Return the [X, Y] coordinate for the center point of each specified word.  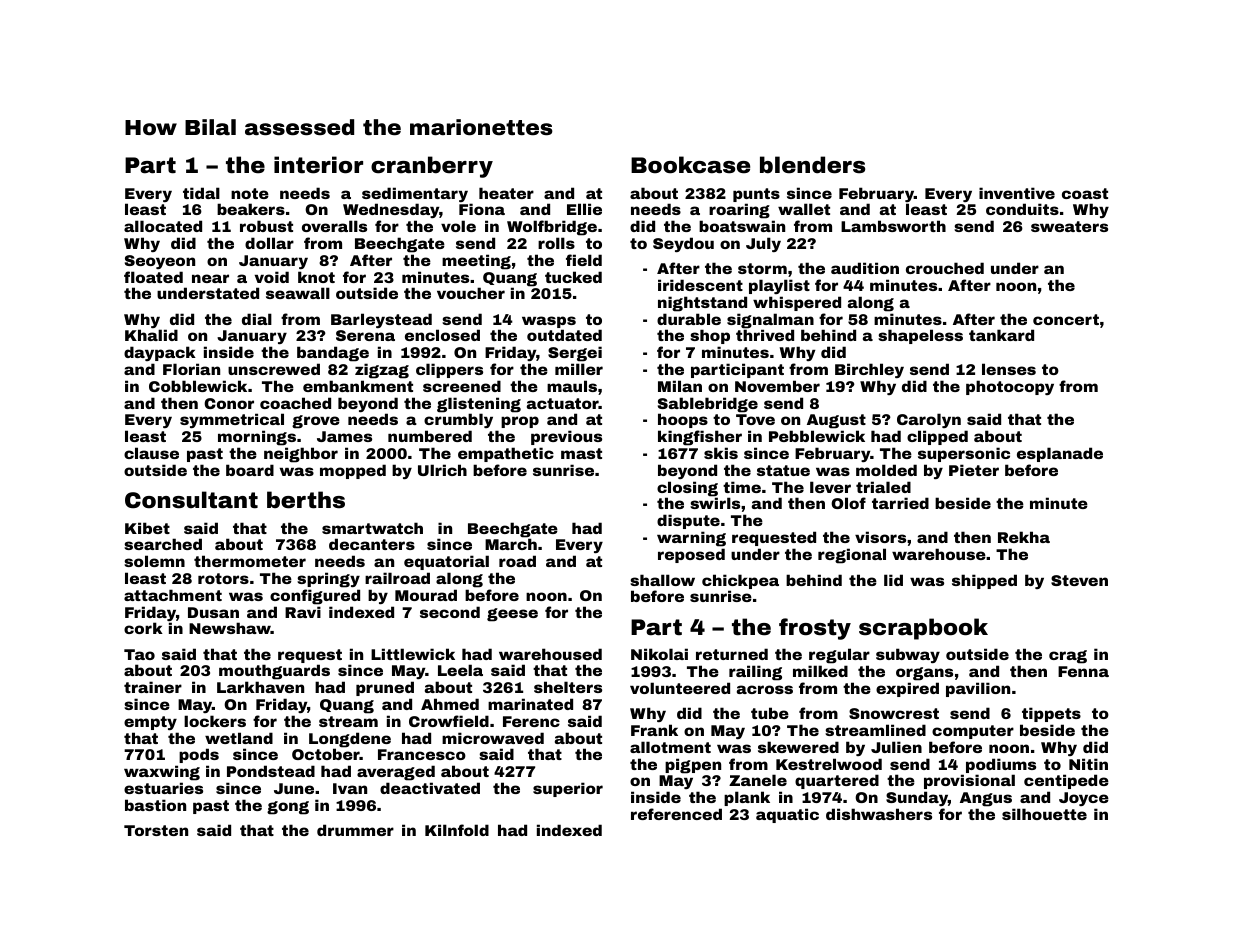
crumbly [458, 420]
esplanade [1060, 454]
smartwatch [372, 528]
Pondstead [271, 771]
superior [568, 789]
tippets [1051, 714]
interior [318, 165]
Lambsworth [893, 226]
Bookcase [690, 165]
